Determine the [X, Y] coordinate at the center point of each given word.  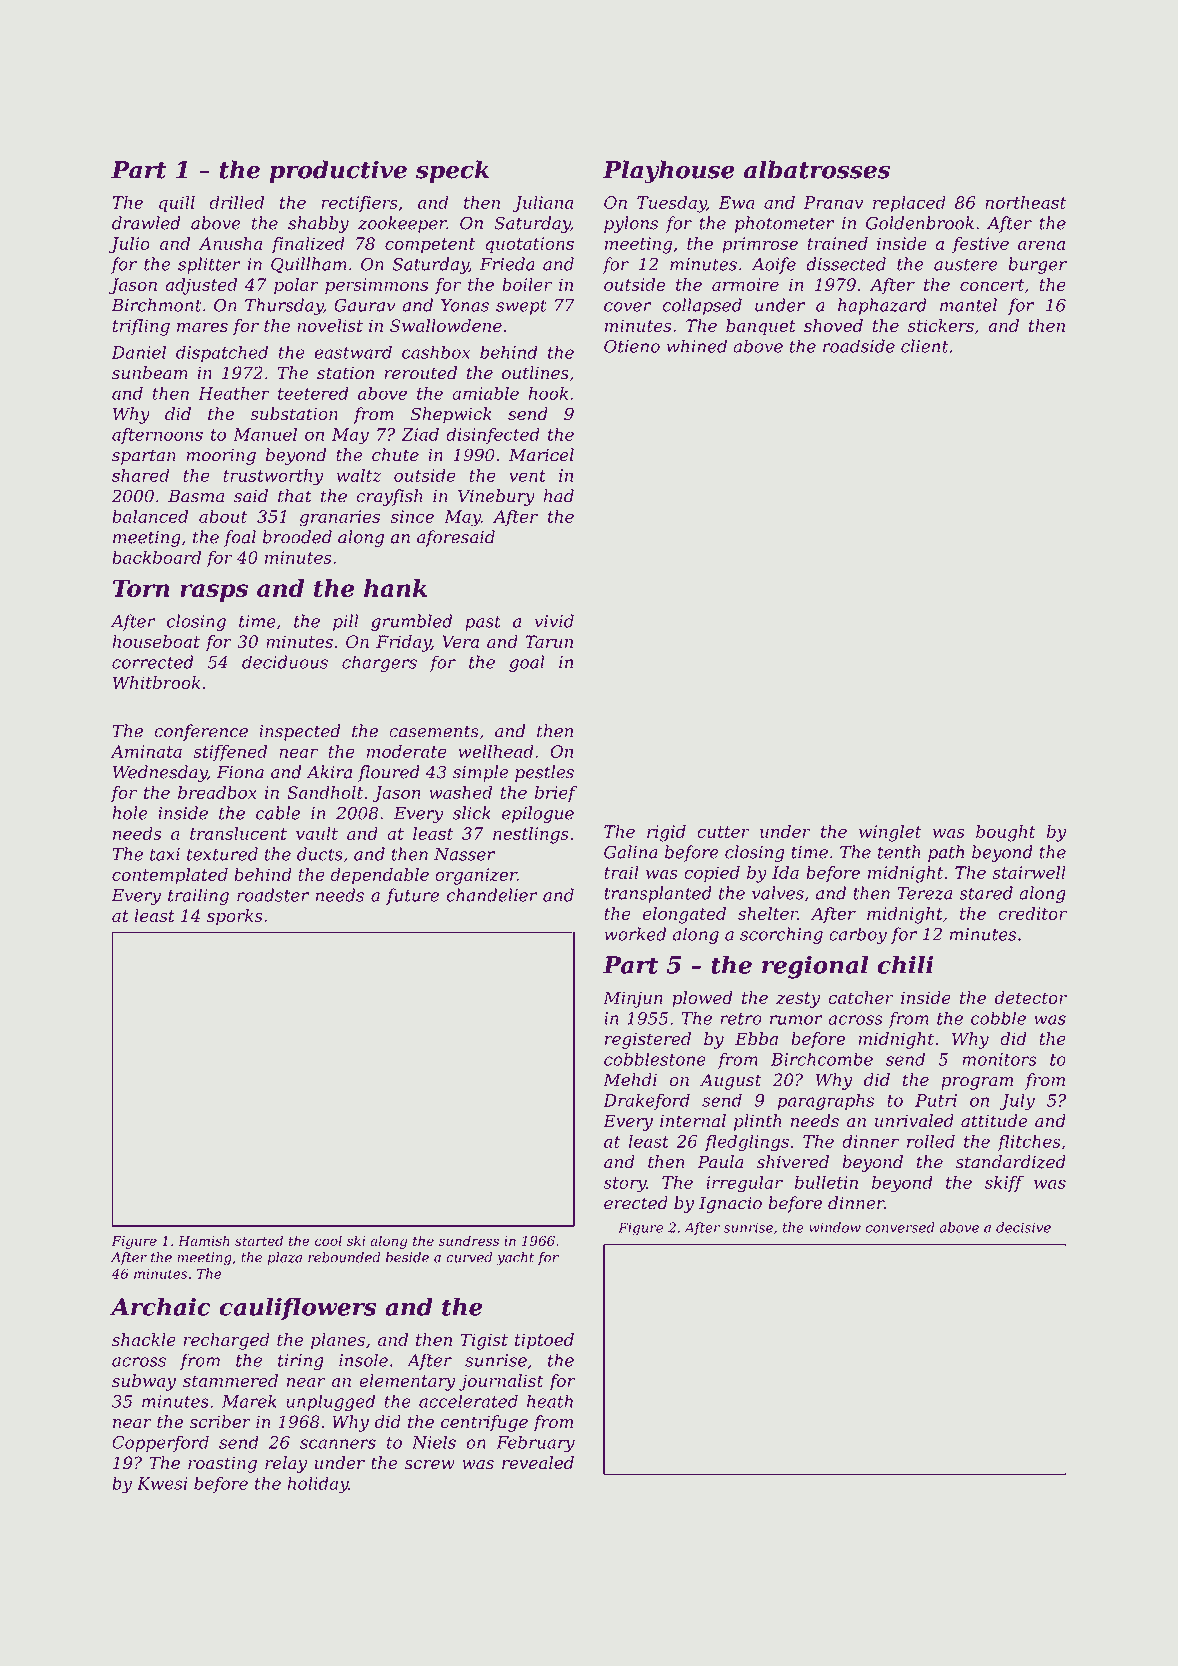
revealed [538, 1463]
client [924, 346]
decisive [1023, 1227]
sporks [235, 917]
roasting [222, 1464]
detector [1031, 998]
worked [635, 934]
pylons [631, 224]
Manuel [265, 434]
